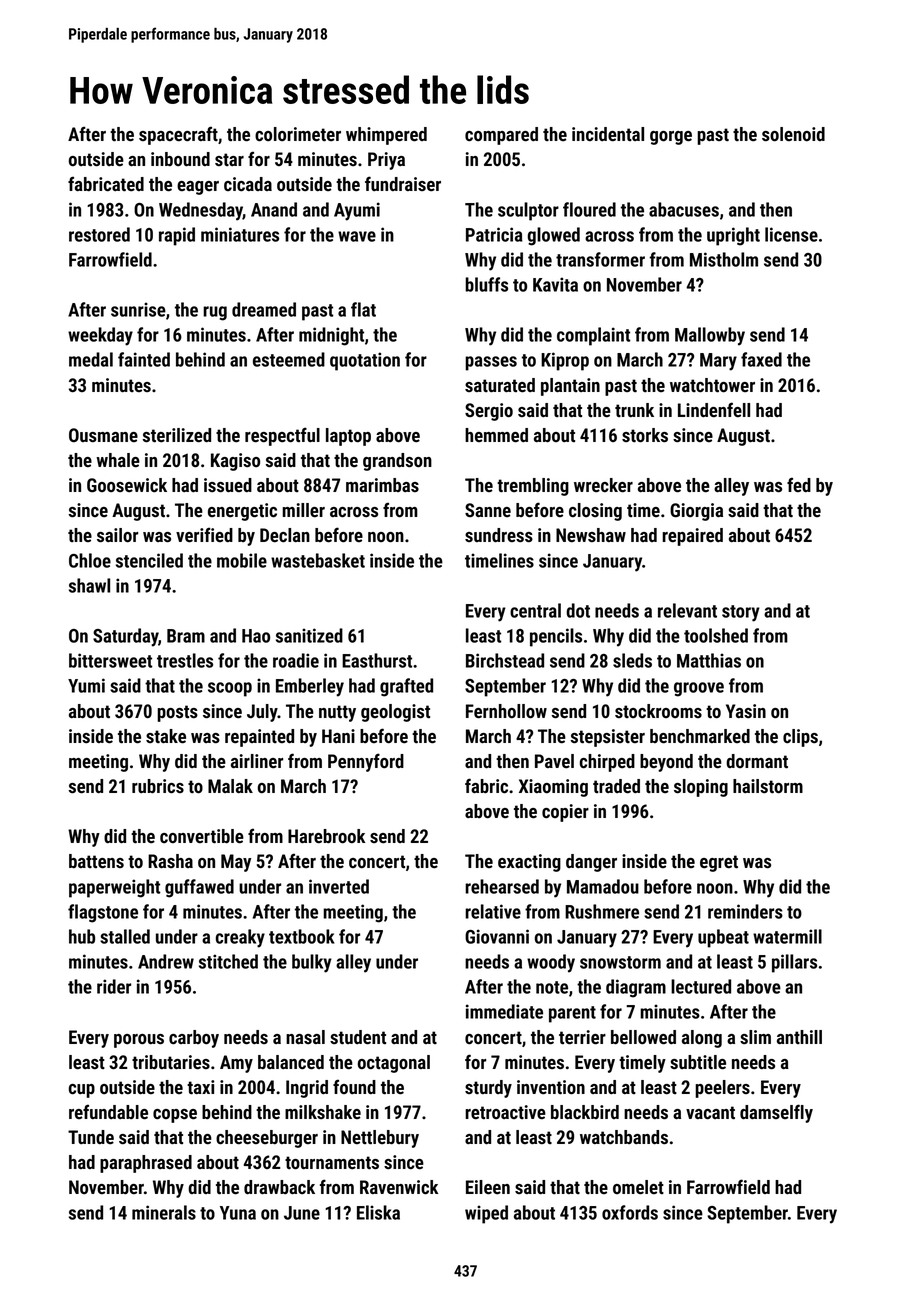 This screenshot has width=908, height=1316. I want to click on Rasha, so click(170, 861).
